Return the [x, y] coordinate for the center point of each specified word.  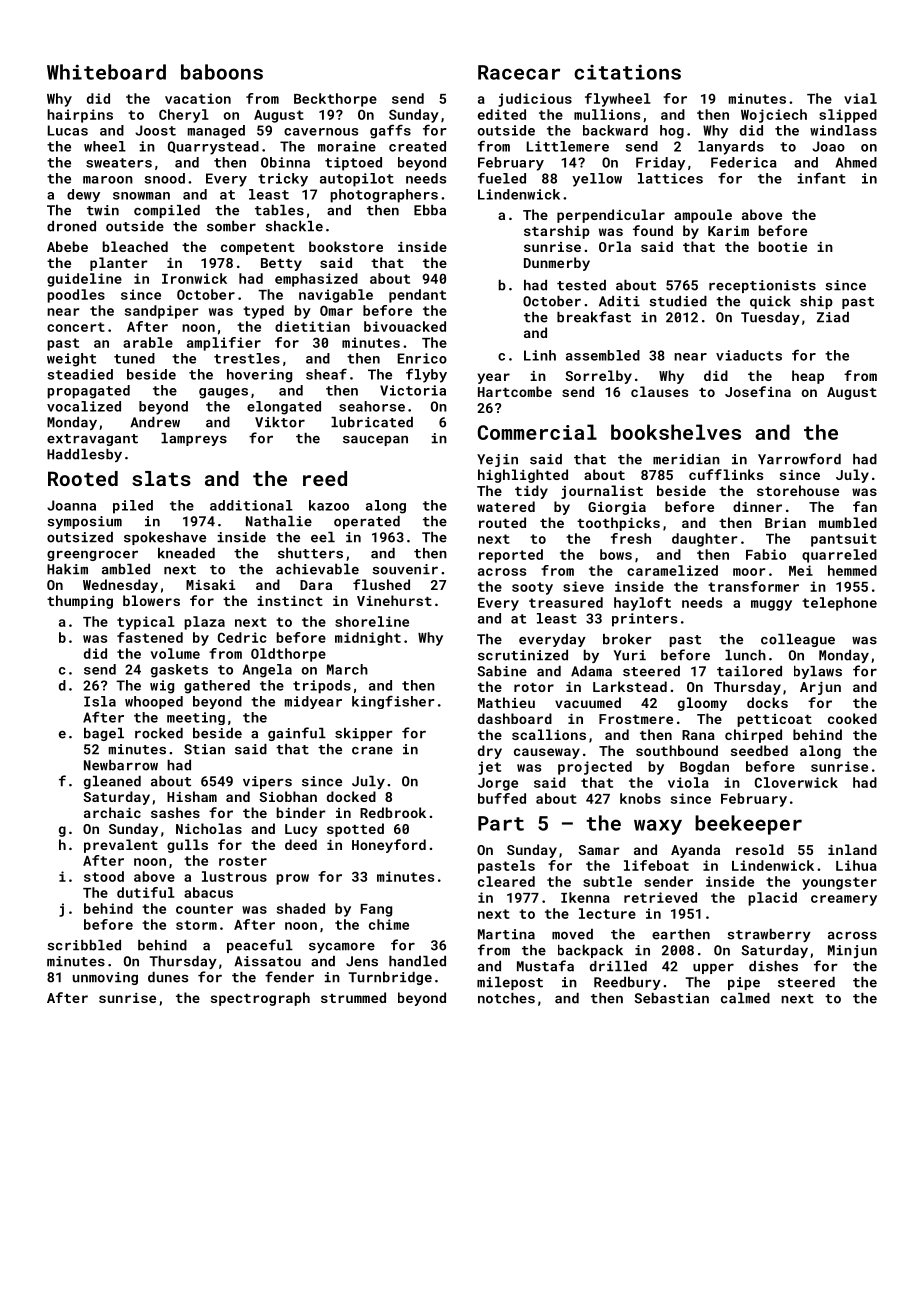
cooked [852, 718]
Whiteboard [106, 72]
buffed [502, 798]
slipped [848, 116]
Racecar [519, 72]
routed [502, 522]
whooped [154, 702]
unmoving [105, 978]
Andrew [155, 422]
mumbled [848, 522]
